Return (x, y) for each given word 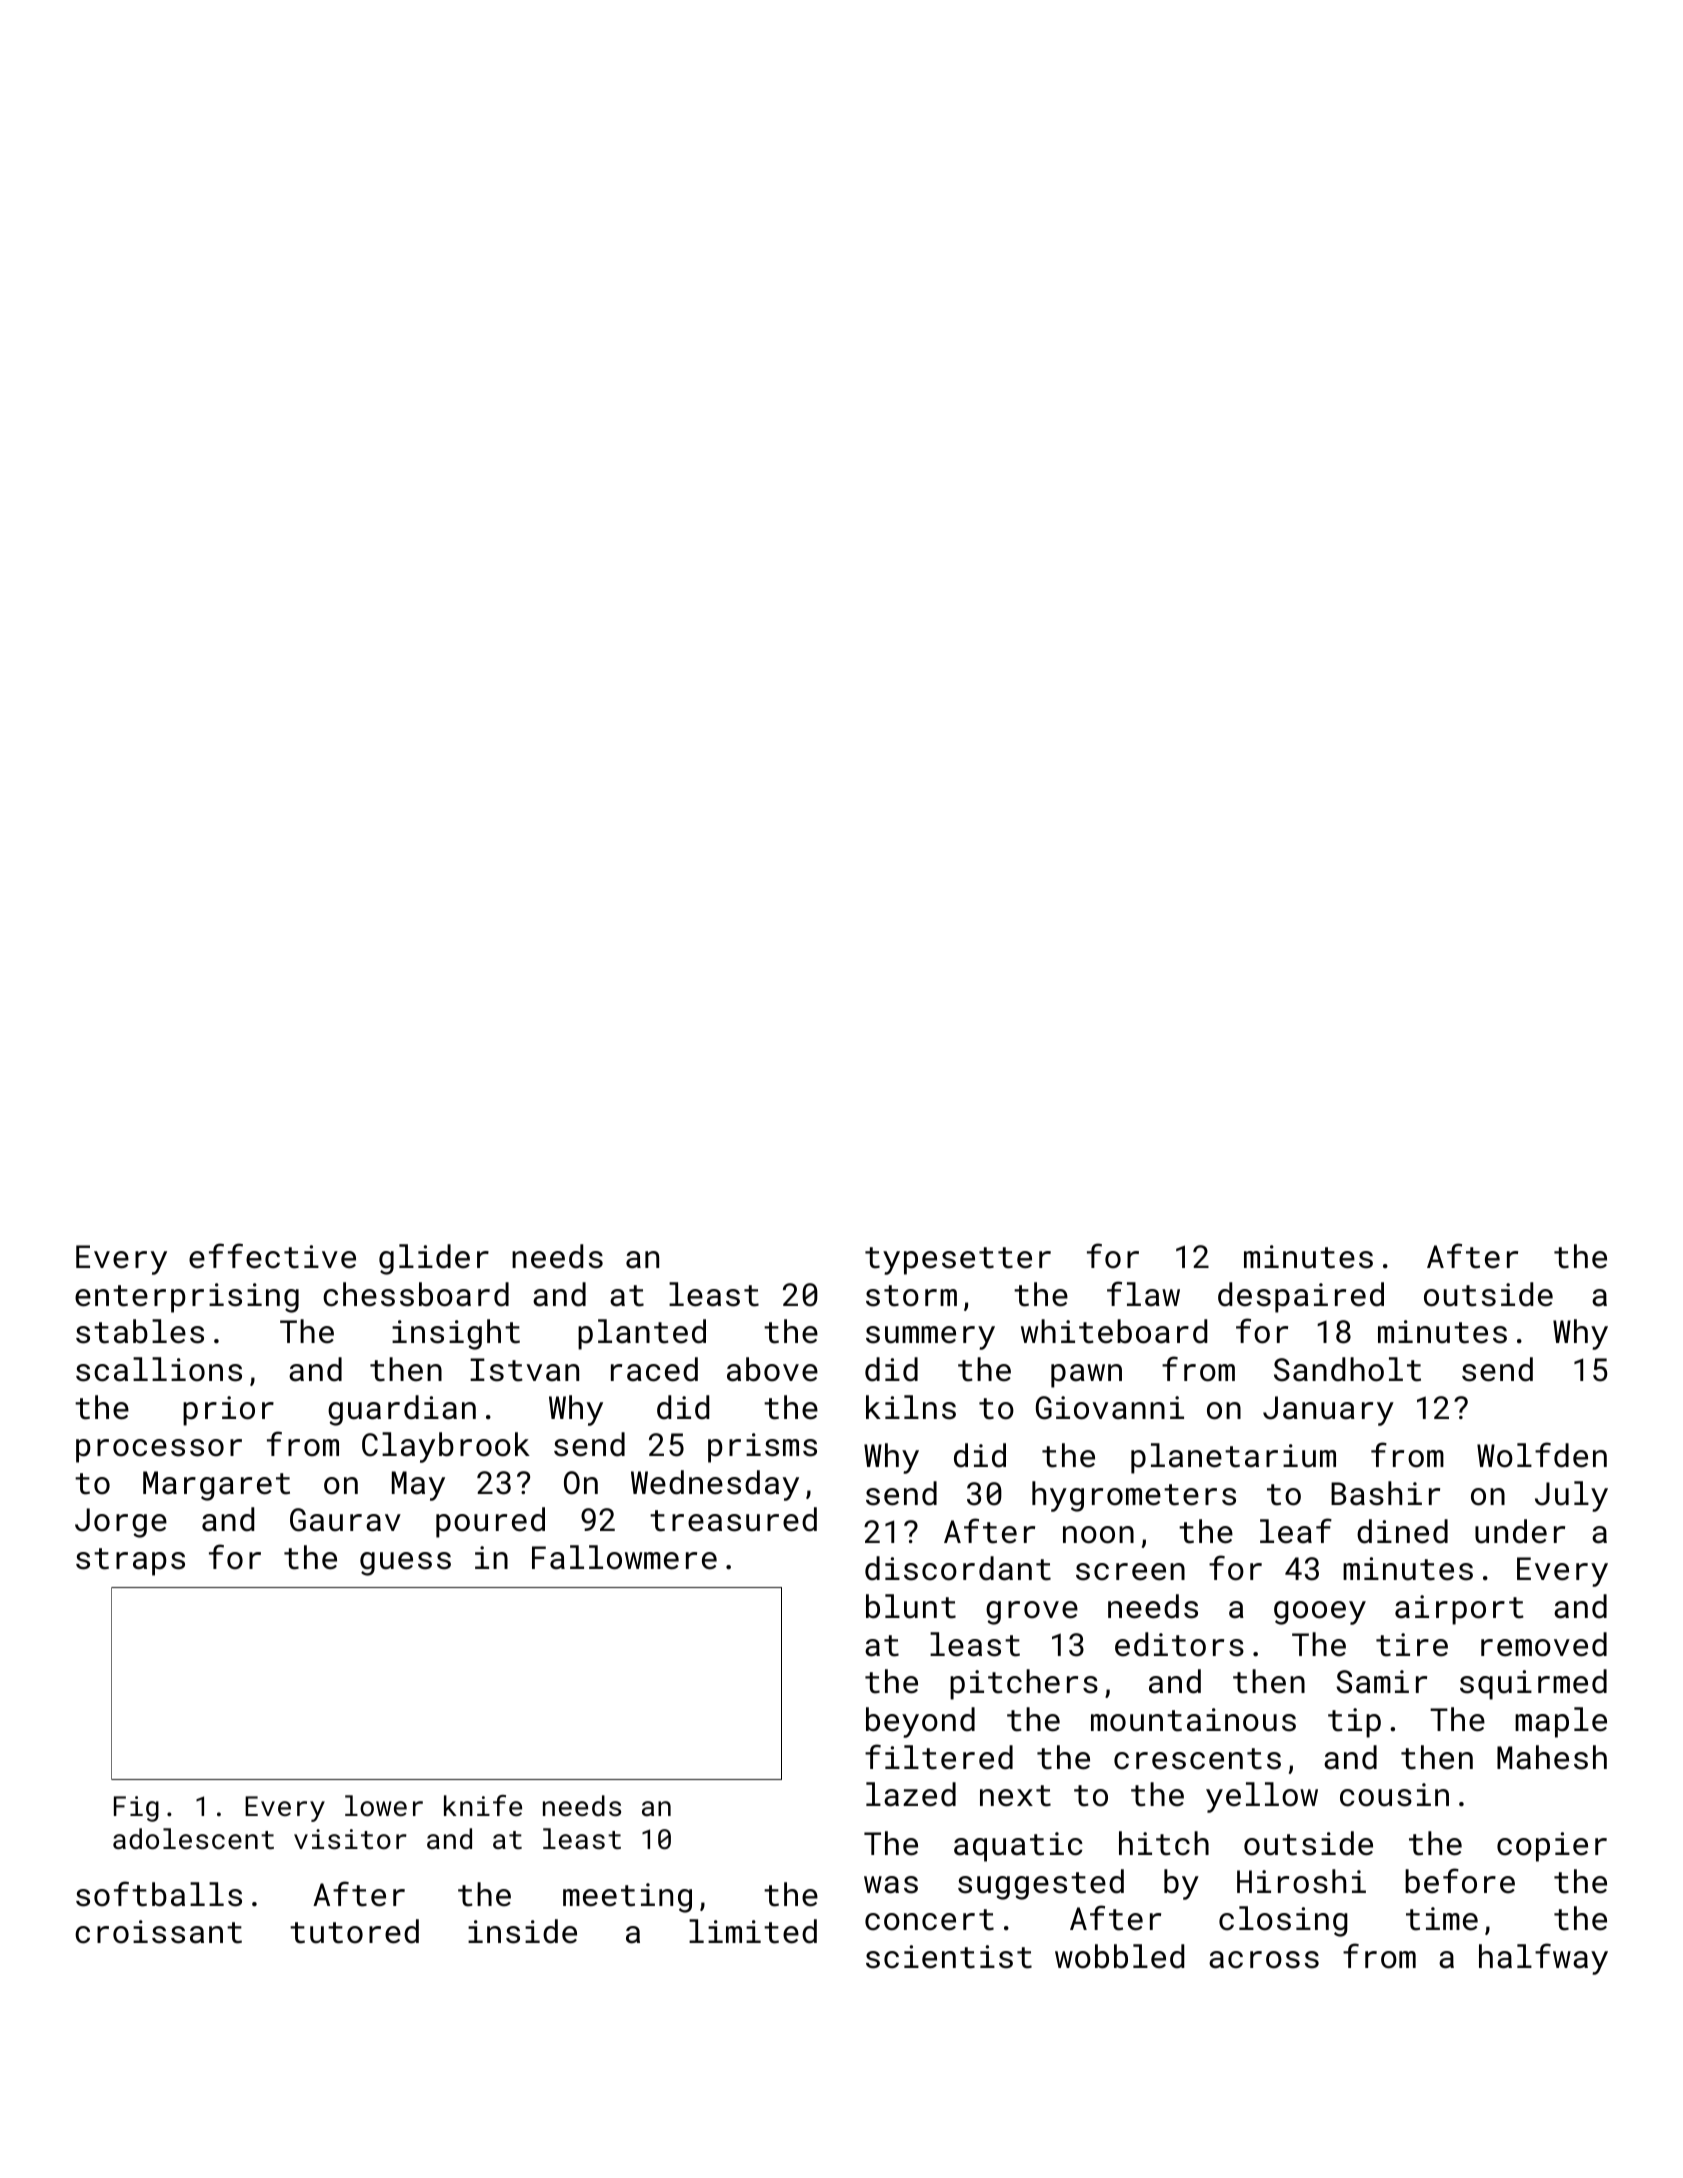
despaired (1301, 1297)
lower (384, 1806)
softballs (159, 1894)
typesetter (958, 1261)
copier (1552, 1847)
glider (434, 1259)
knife (483, 1805)
